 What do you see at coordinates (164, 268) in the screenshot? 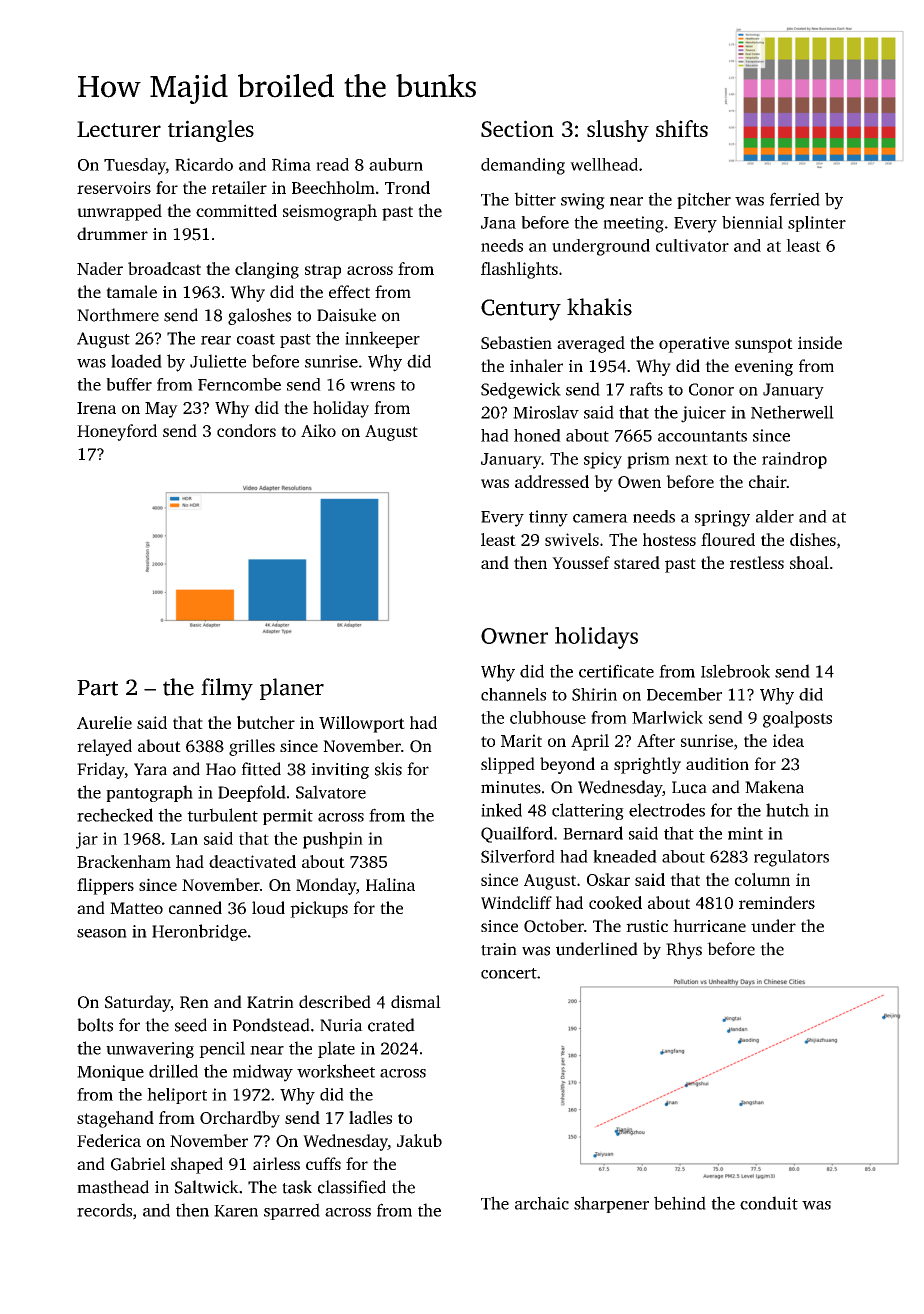
I see `broadcast` at bounding box center [164, 268].
